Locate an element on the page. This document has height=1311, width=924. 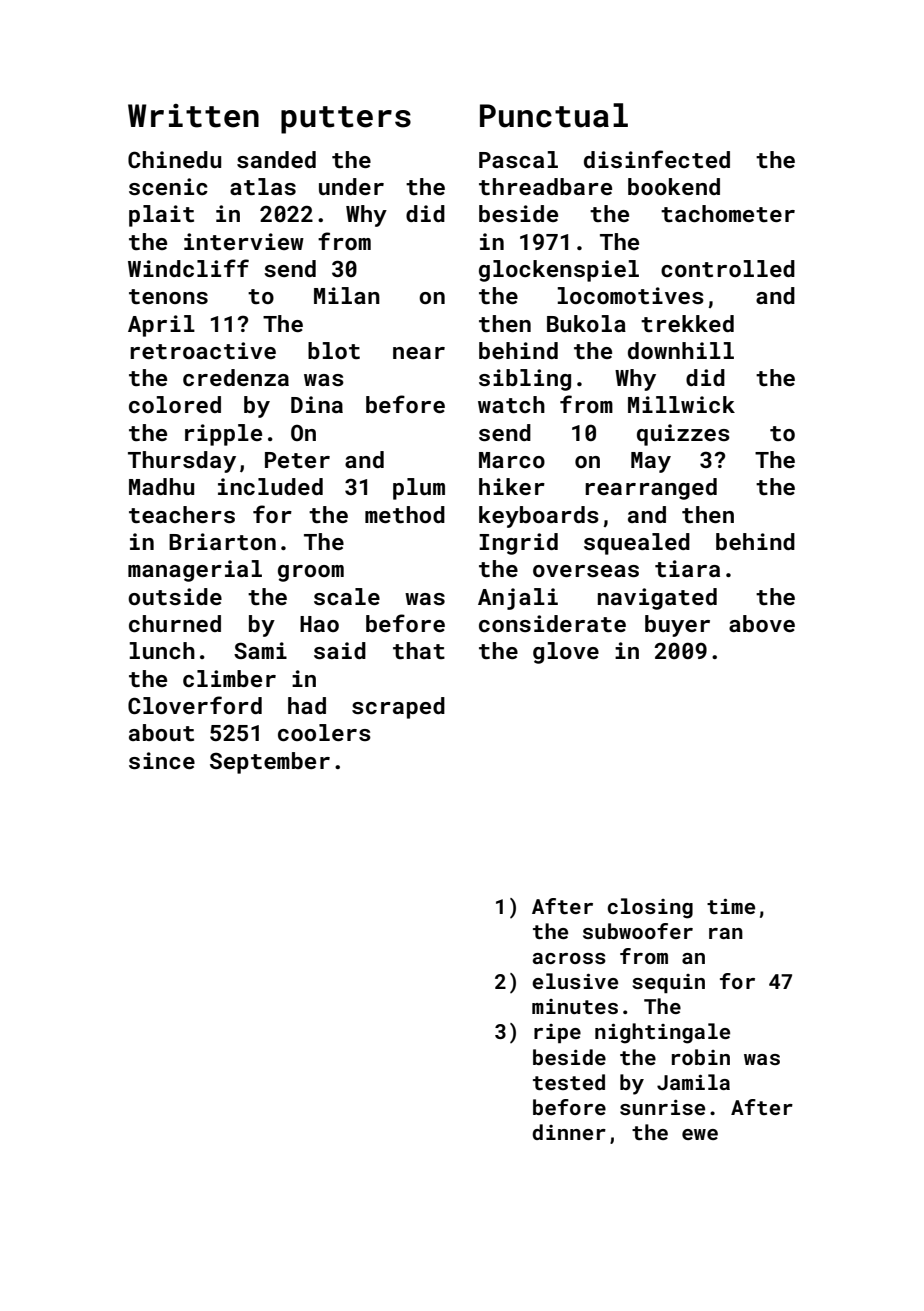
tested is located at coordinates (569, 1082).
